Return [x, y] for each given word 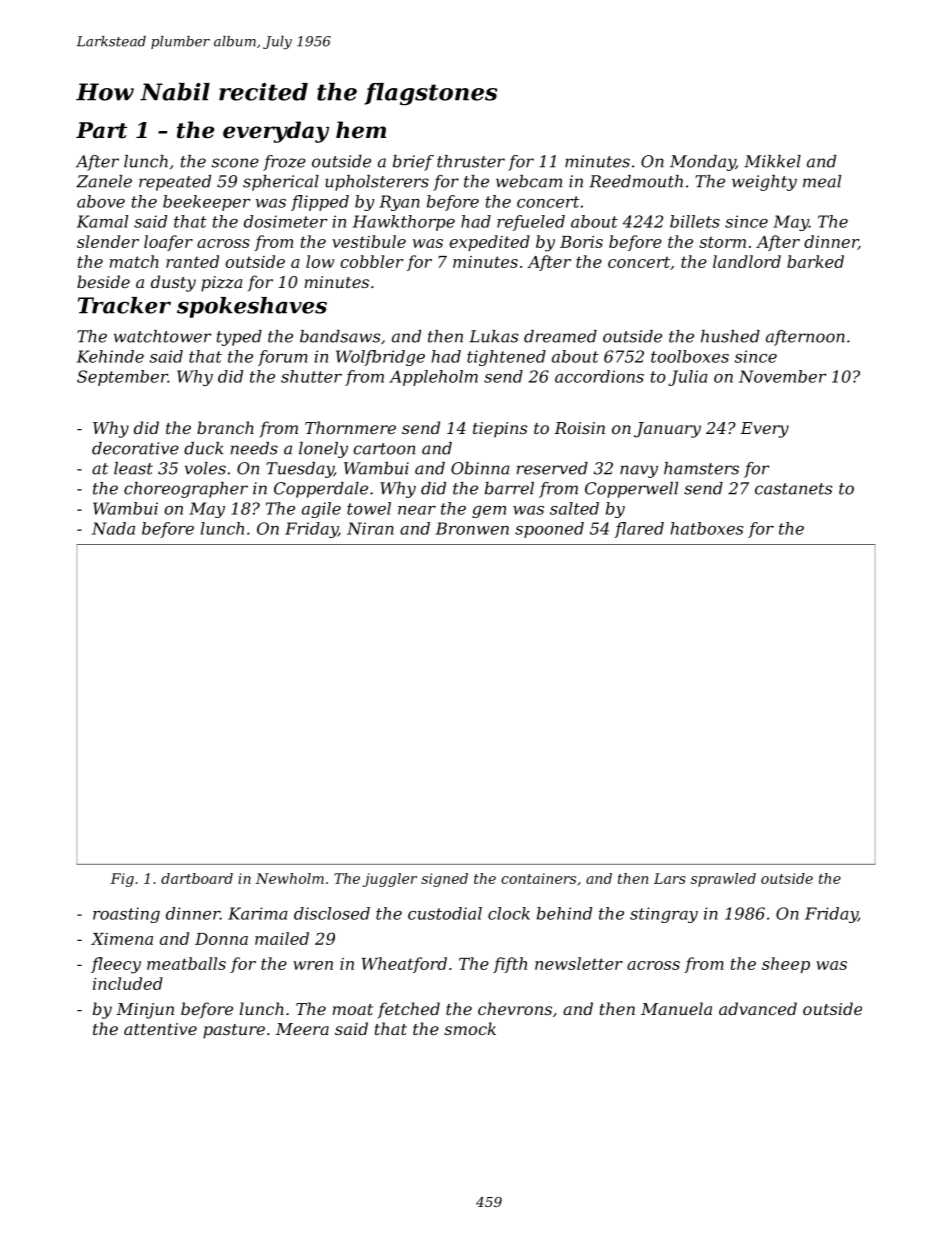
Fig [122, 880]
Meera [302, 1029]
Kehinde [110, 356]
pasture [234, 1031]
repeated [175, 183]
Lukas [493, 336]
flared [639, 530]
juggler [390, 880]
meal [822, 181]
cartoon [384, 449]
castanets [793, 489]
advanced [758, 1008]
